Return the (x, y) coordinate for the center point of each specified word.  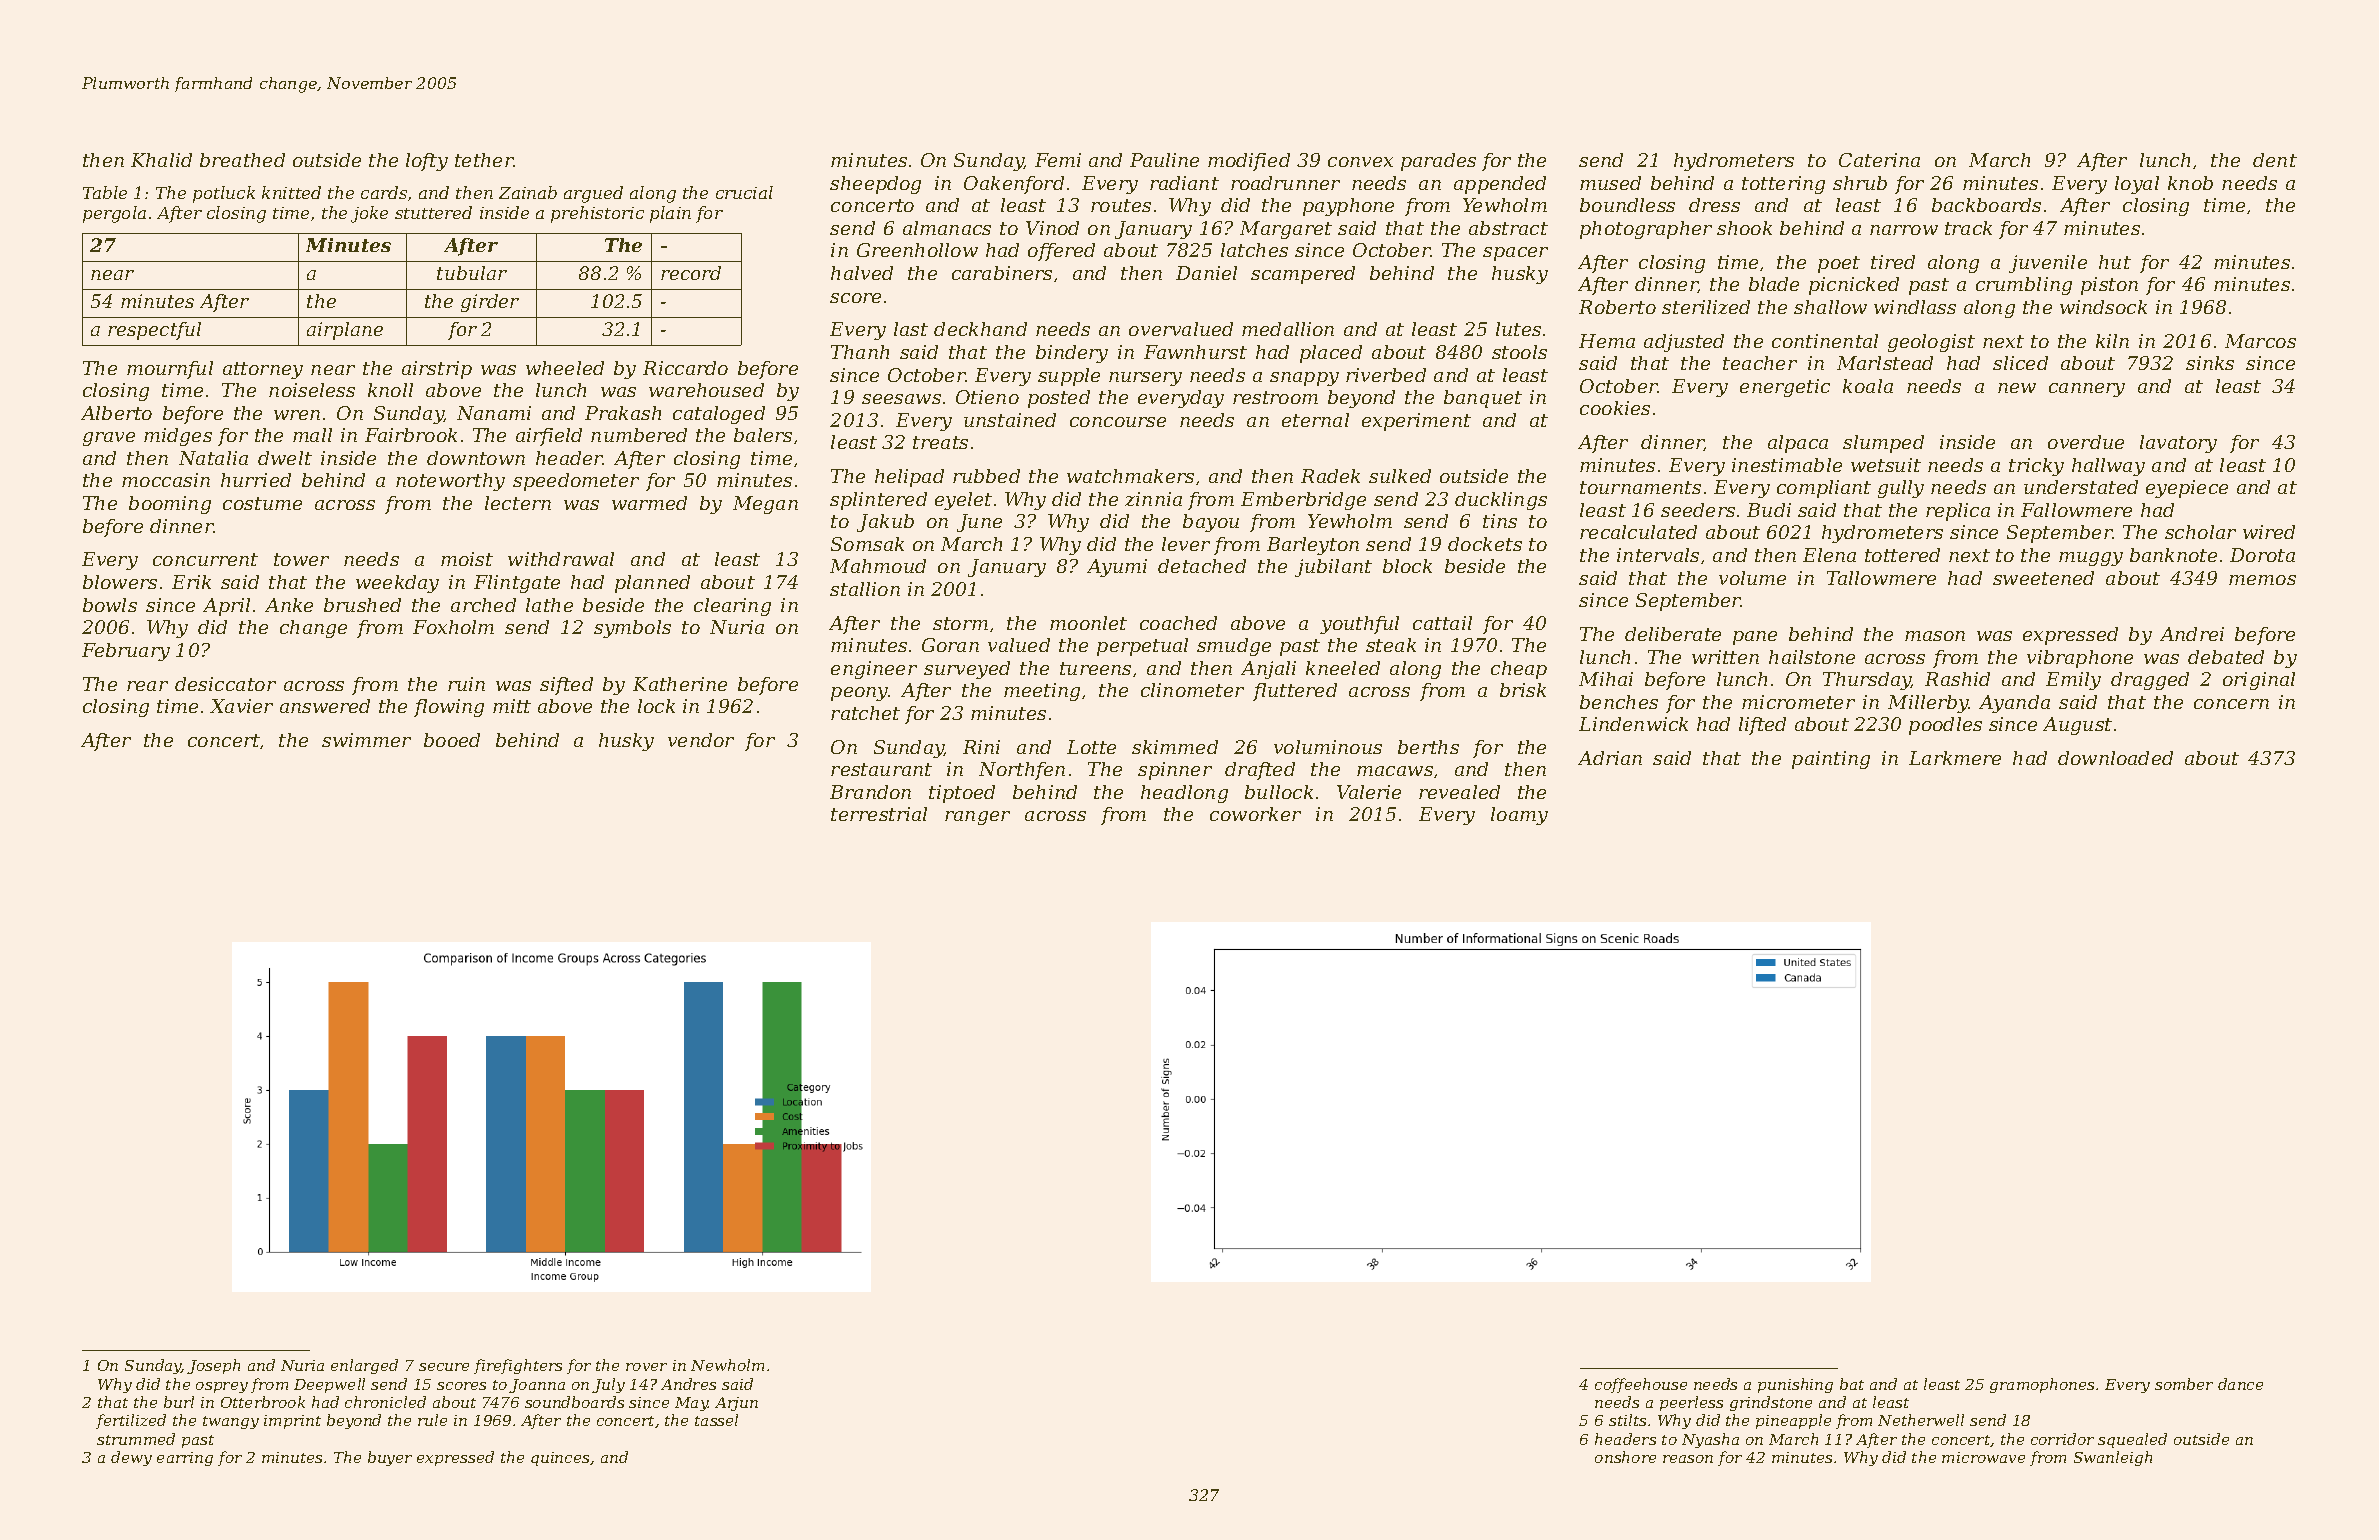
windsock (2103, 307)
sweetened (2043, 578)
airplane (345, 331)
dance (2240, 1384)
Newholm (727, 1365)
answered (325, 706)
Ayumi (1117, 568)
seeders (1698, 510)
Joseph (213, 1366)
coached (1178, 623)
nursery (1145, 379)
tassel (716, 1420)
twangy (231, 1422)
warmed (649, 503)
